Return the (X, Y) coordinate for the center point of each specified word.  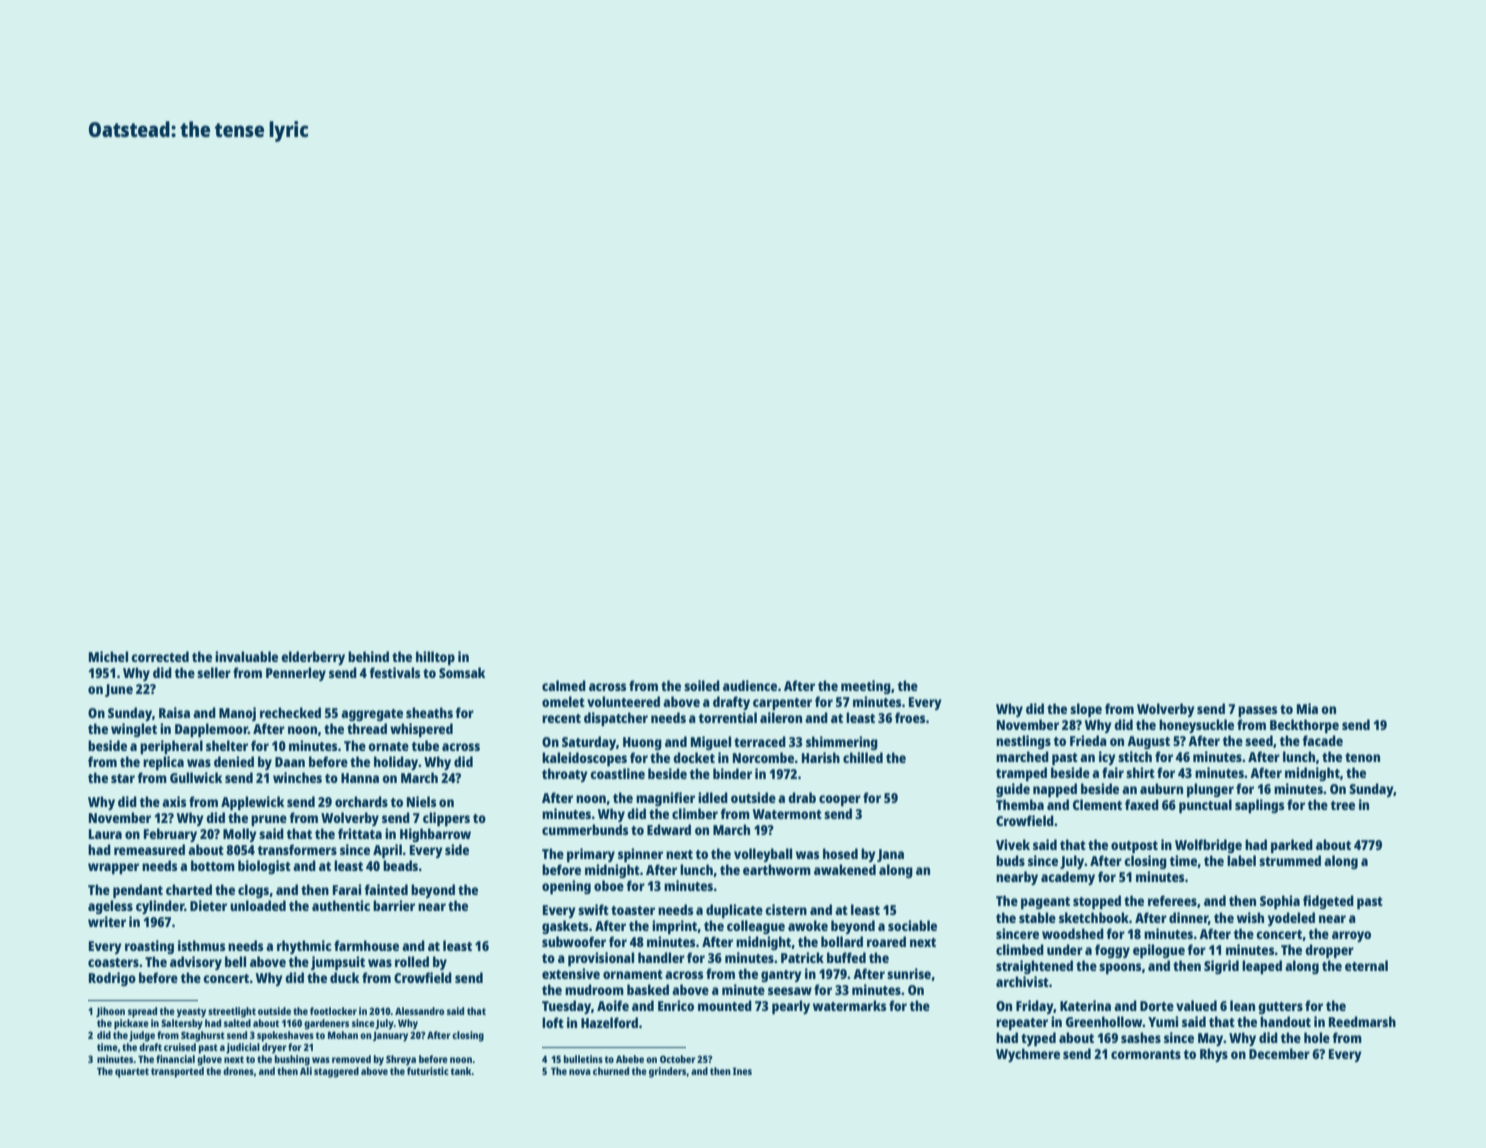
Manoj (237, 714)
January (390, 1037)
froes (910, 717)
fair (1113, 772)
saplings (1259, 806)
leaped (1262, 967)
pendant (138, 891)
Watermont (787, 814)
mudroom (594, 989)
